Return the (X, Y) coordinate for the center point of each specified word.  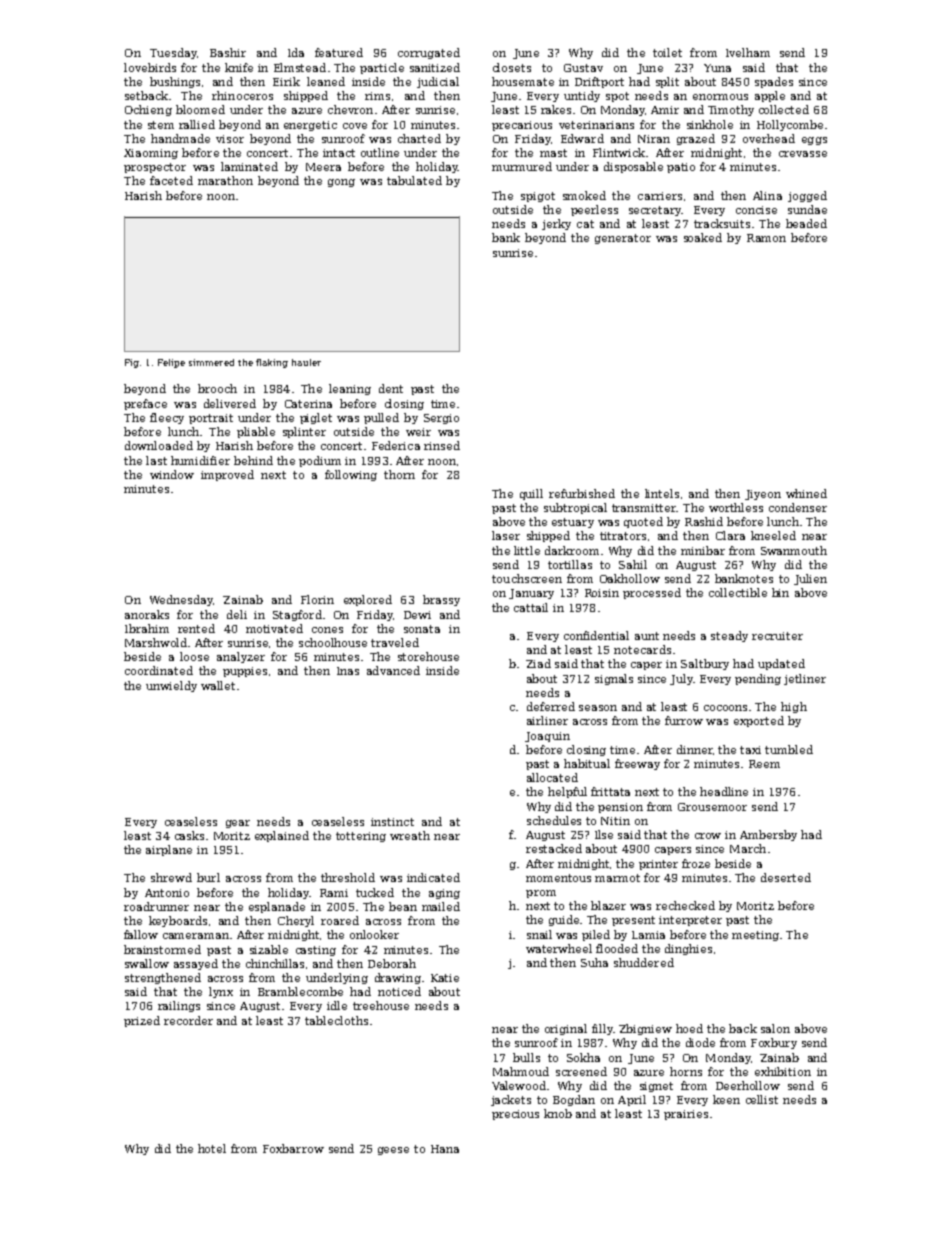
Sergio (441, 419)
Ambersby (768, 835)
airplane (169, 850)
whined (806, 493)
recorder (188, 1020)
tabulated (414, 180)
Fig (132, 363)
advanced (393, 670)
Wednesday (181, 600)
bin (780, 592)
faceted (171, 180)
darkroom (572, 550)
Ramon (766, 238)
